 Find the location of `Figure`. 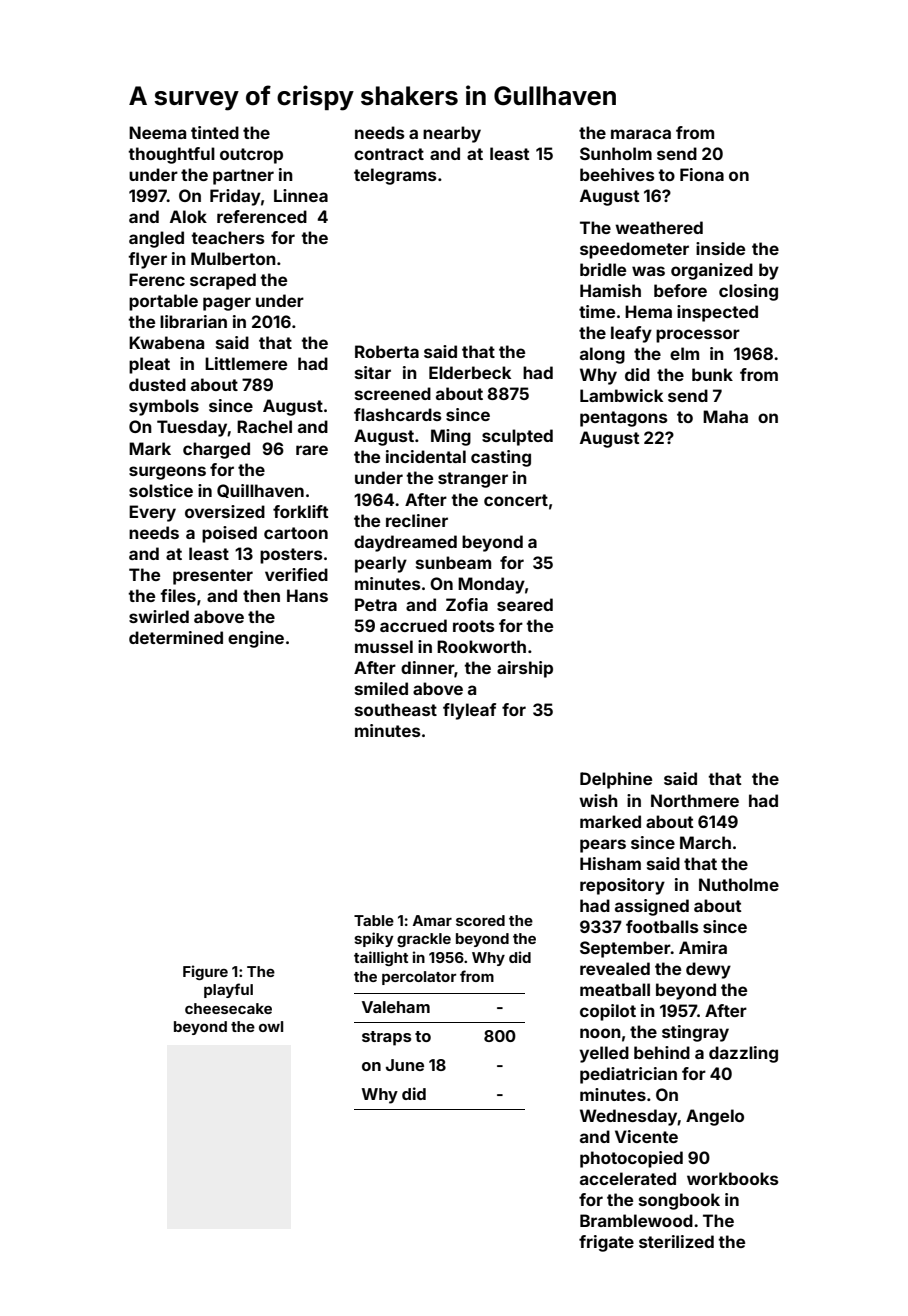

Figure is located at coordinates (205, 972).
